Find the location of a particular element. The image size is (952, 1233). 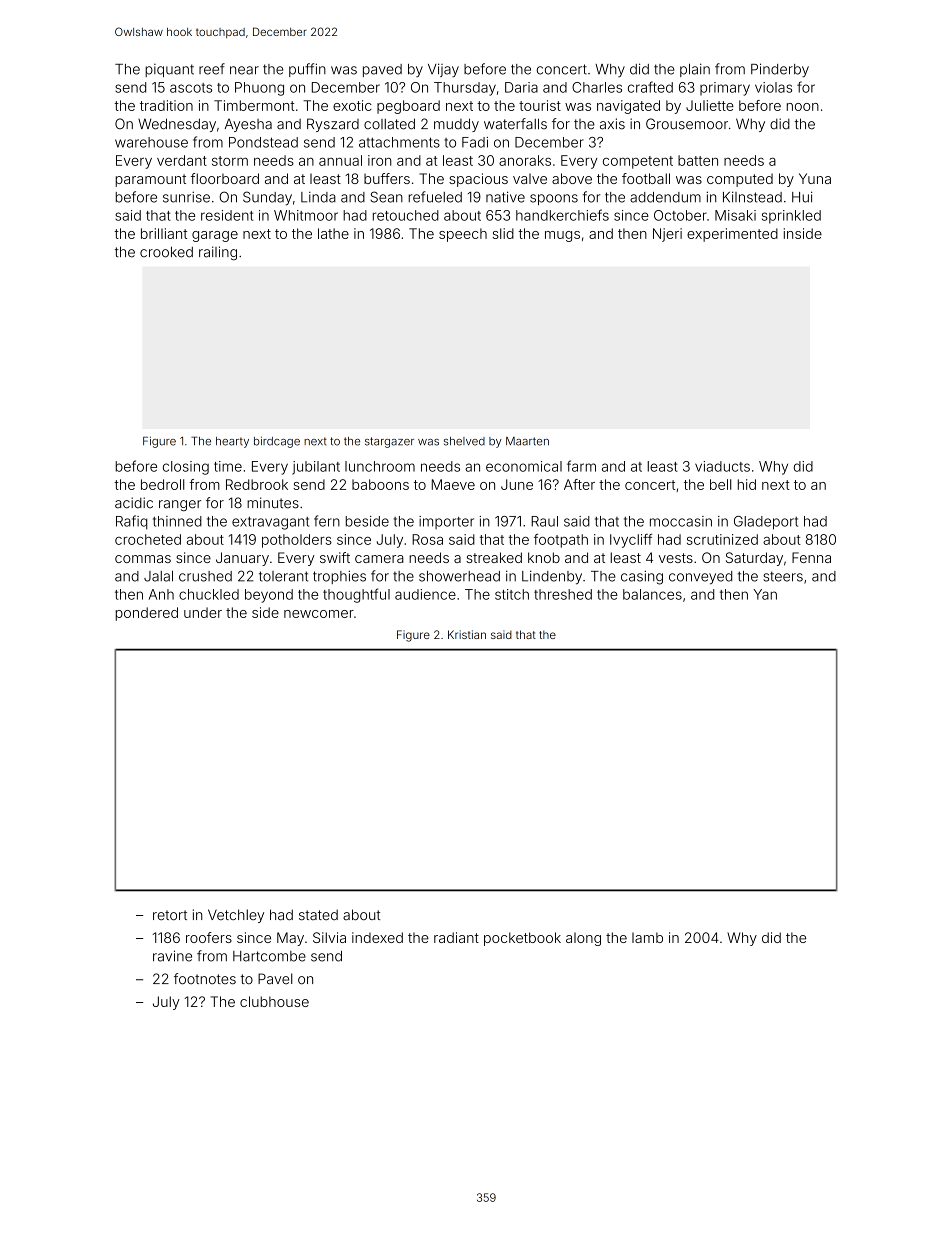

Redbrook is located at coordinates (257, 484).
